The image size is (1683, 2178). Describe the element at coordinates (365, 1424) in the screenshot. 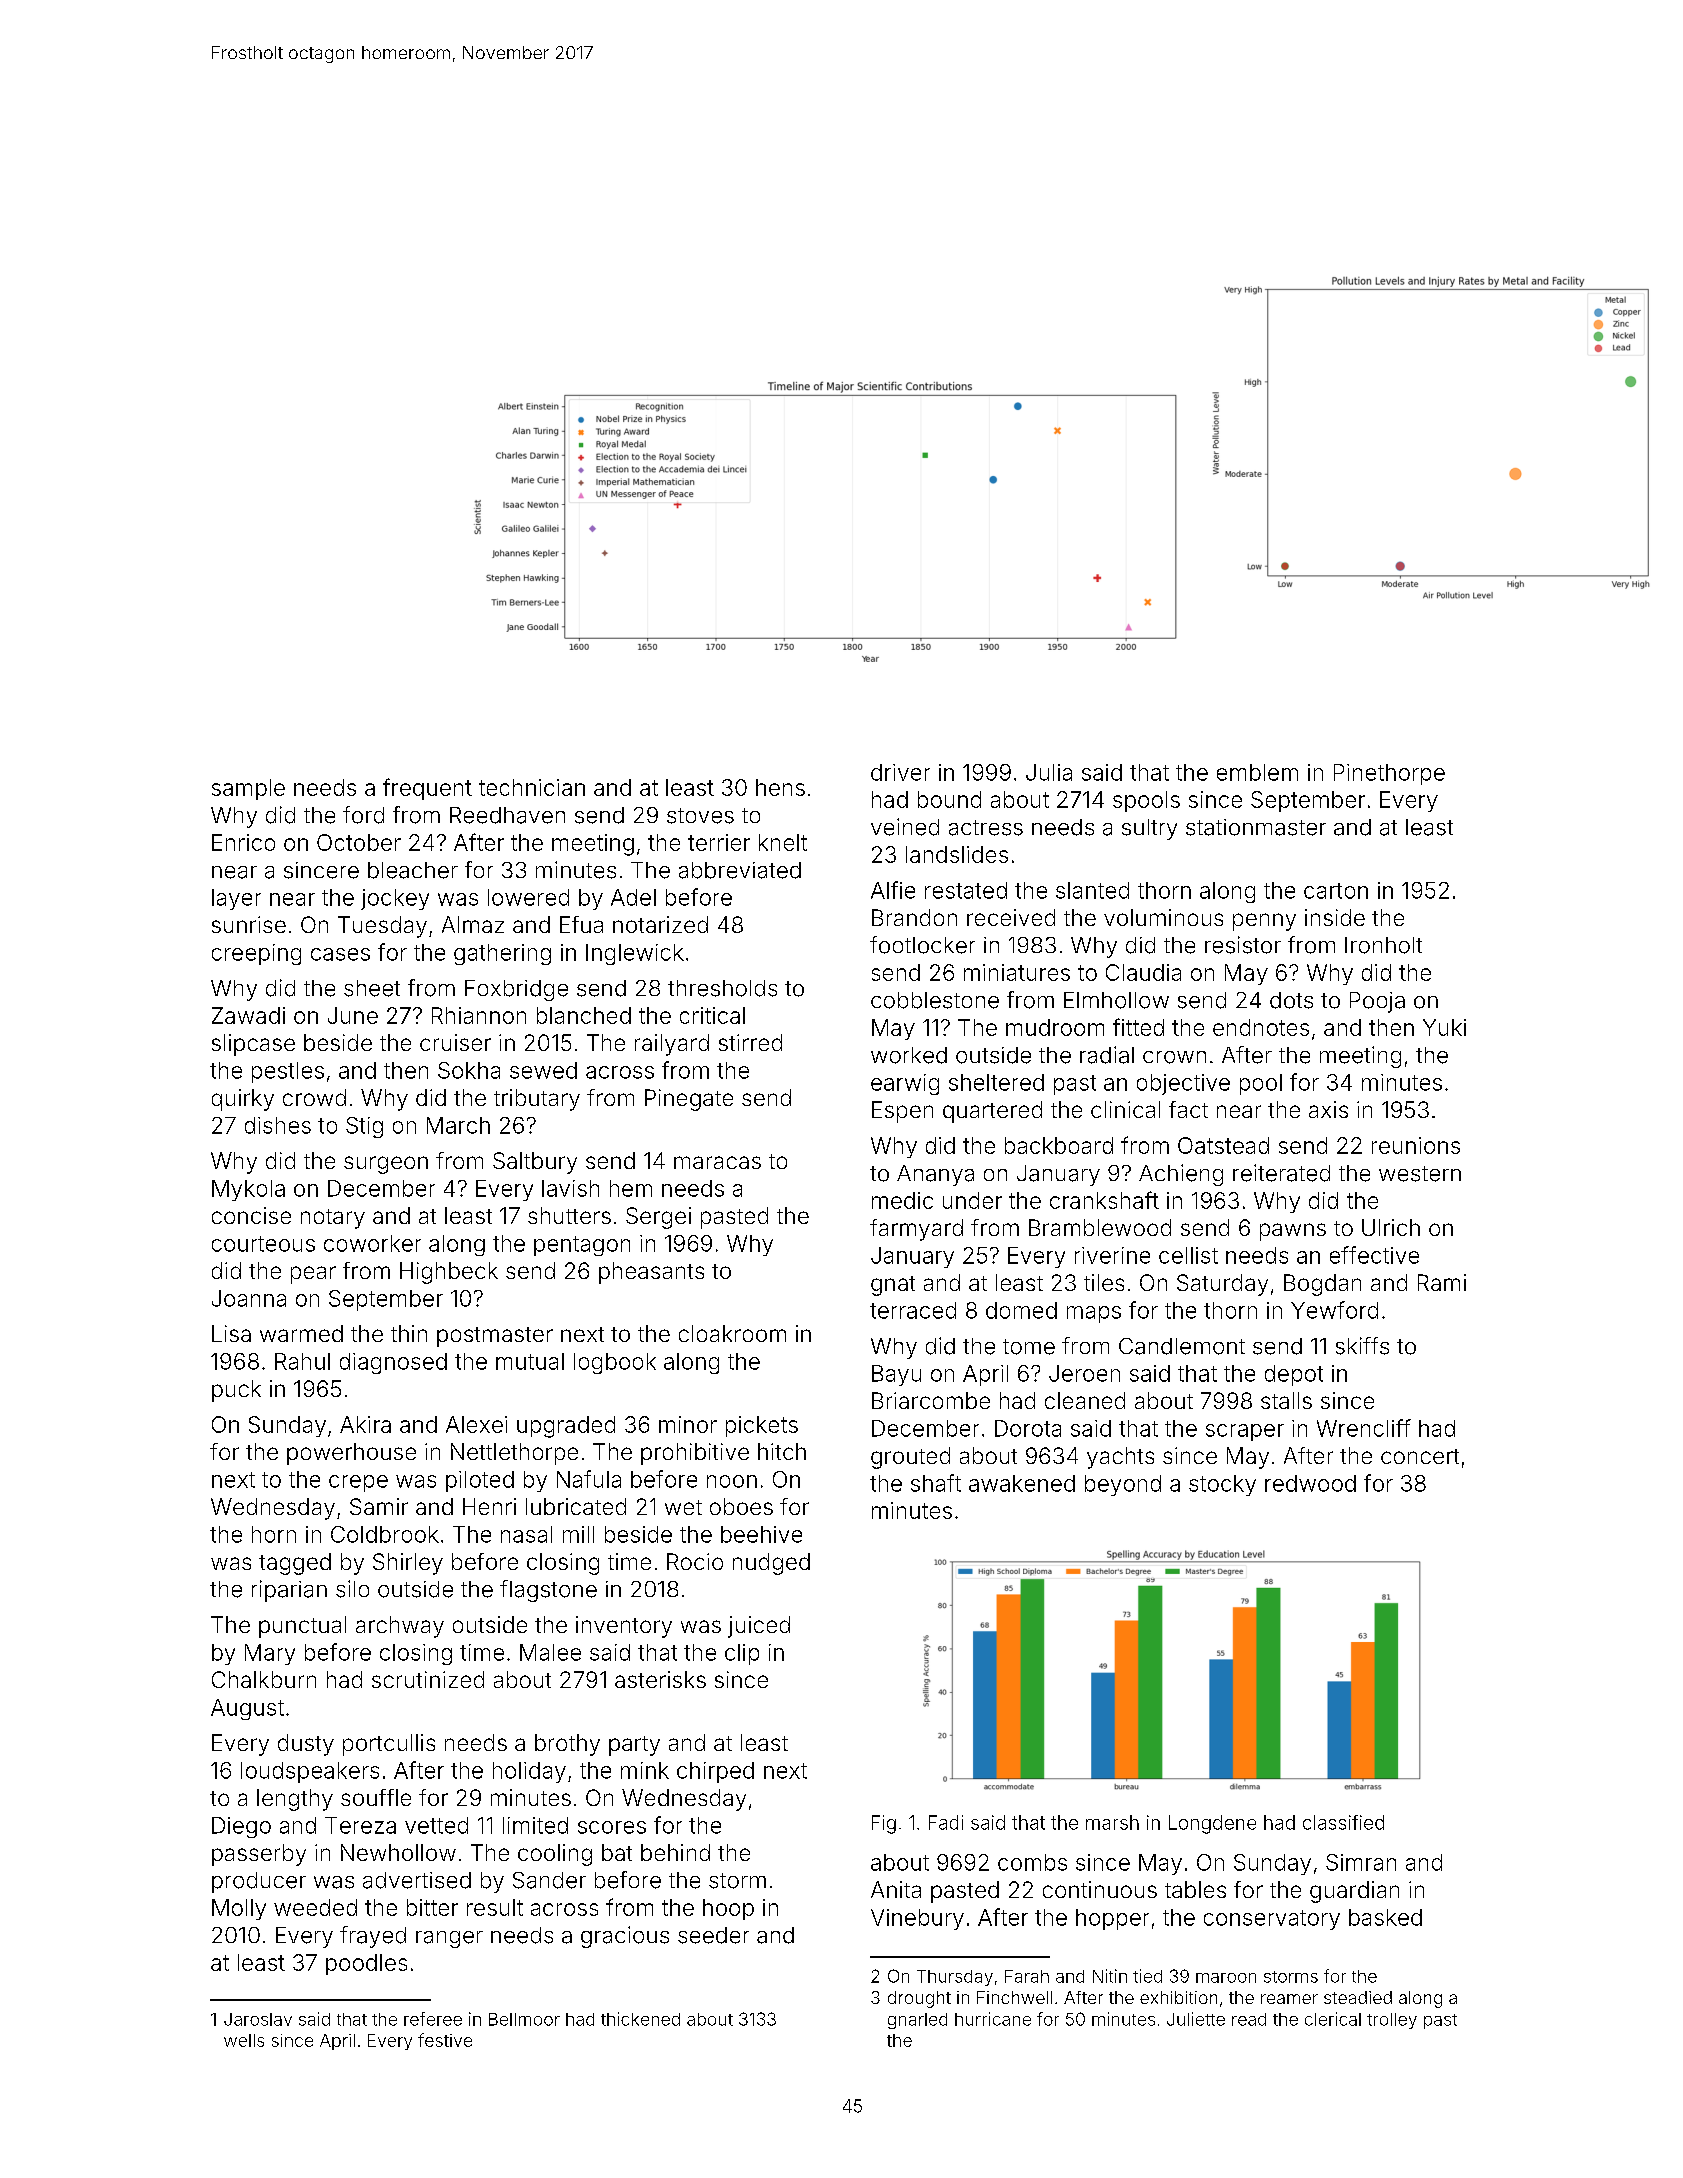

I see `Akira` at that location.
